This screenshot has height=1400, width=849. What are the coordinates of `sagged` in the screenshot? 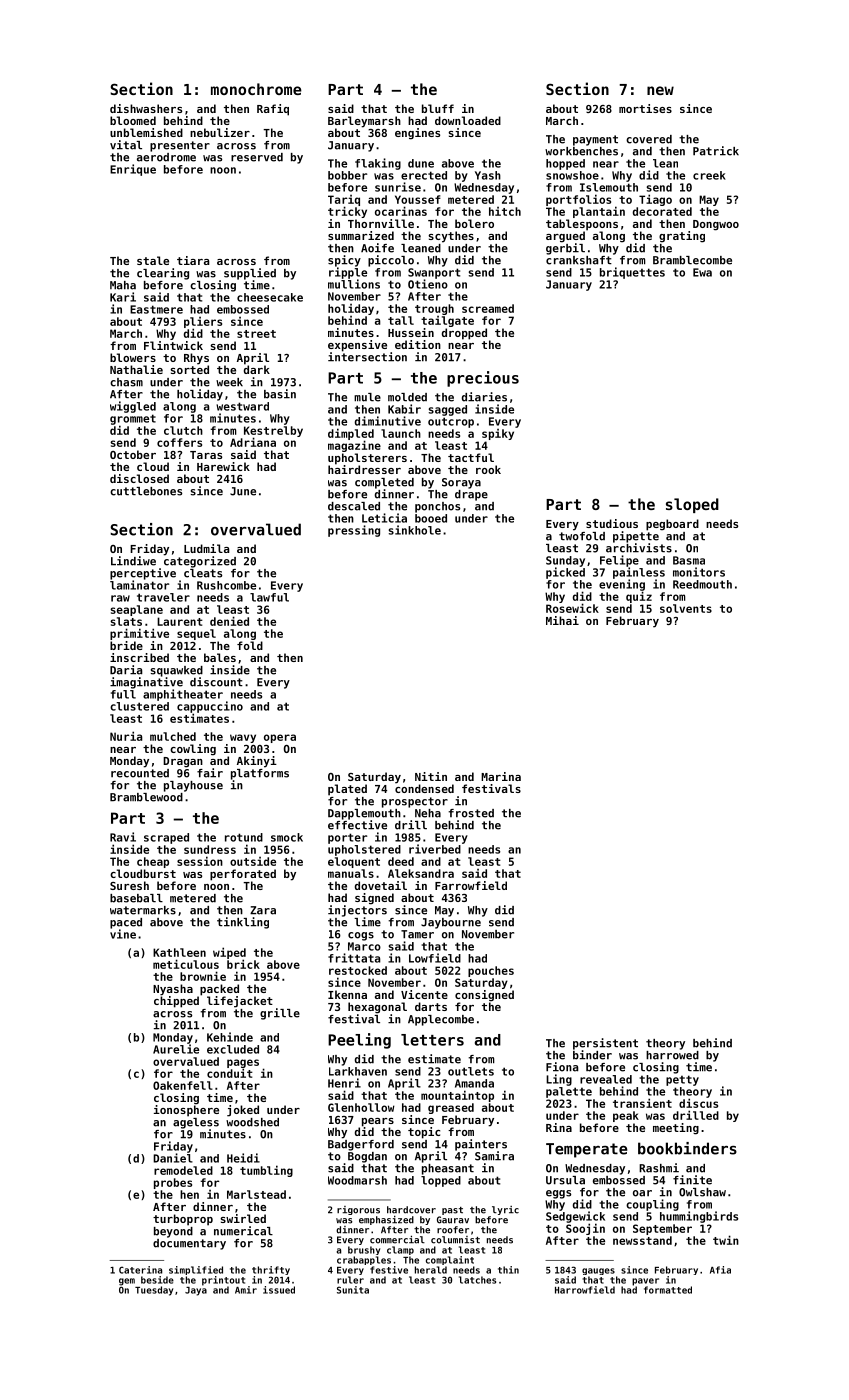 It's located at (448, 410).
